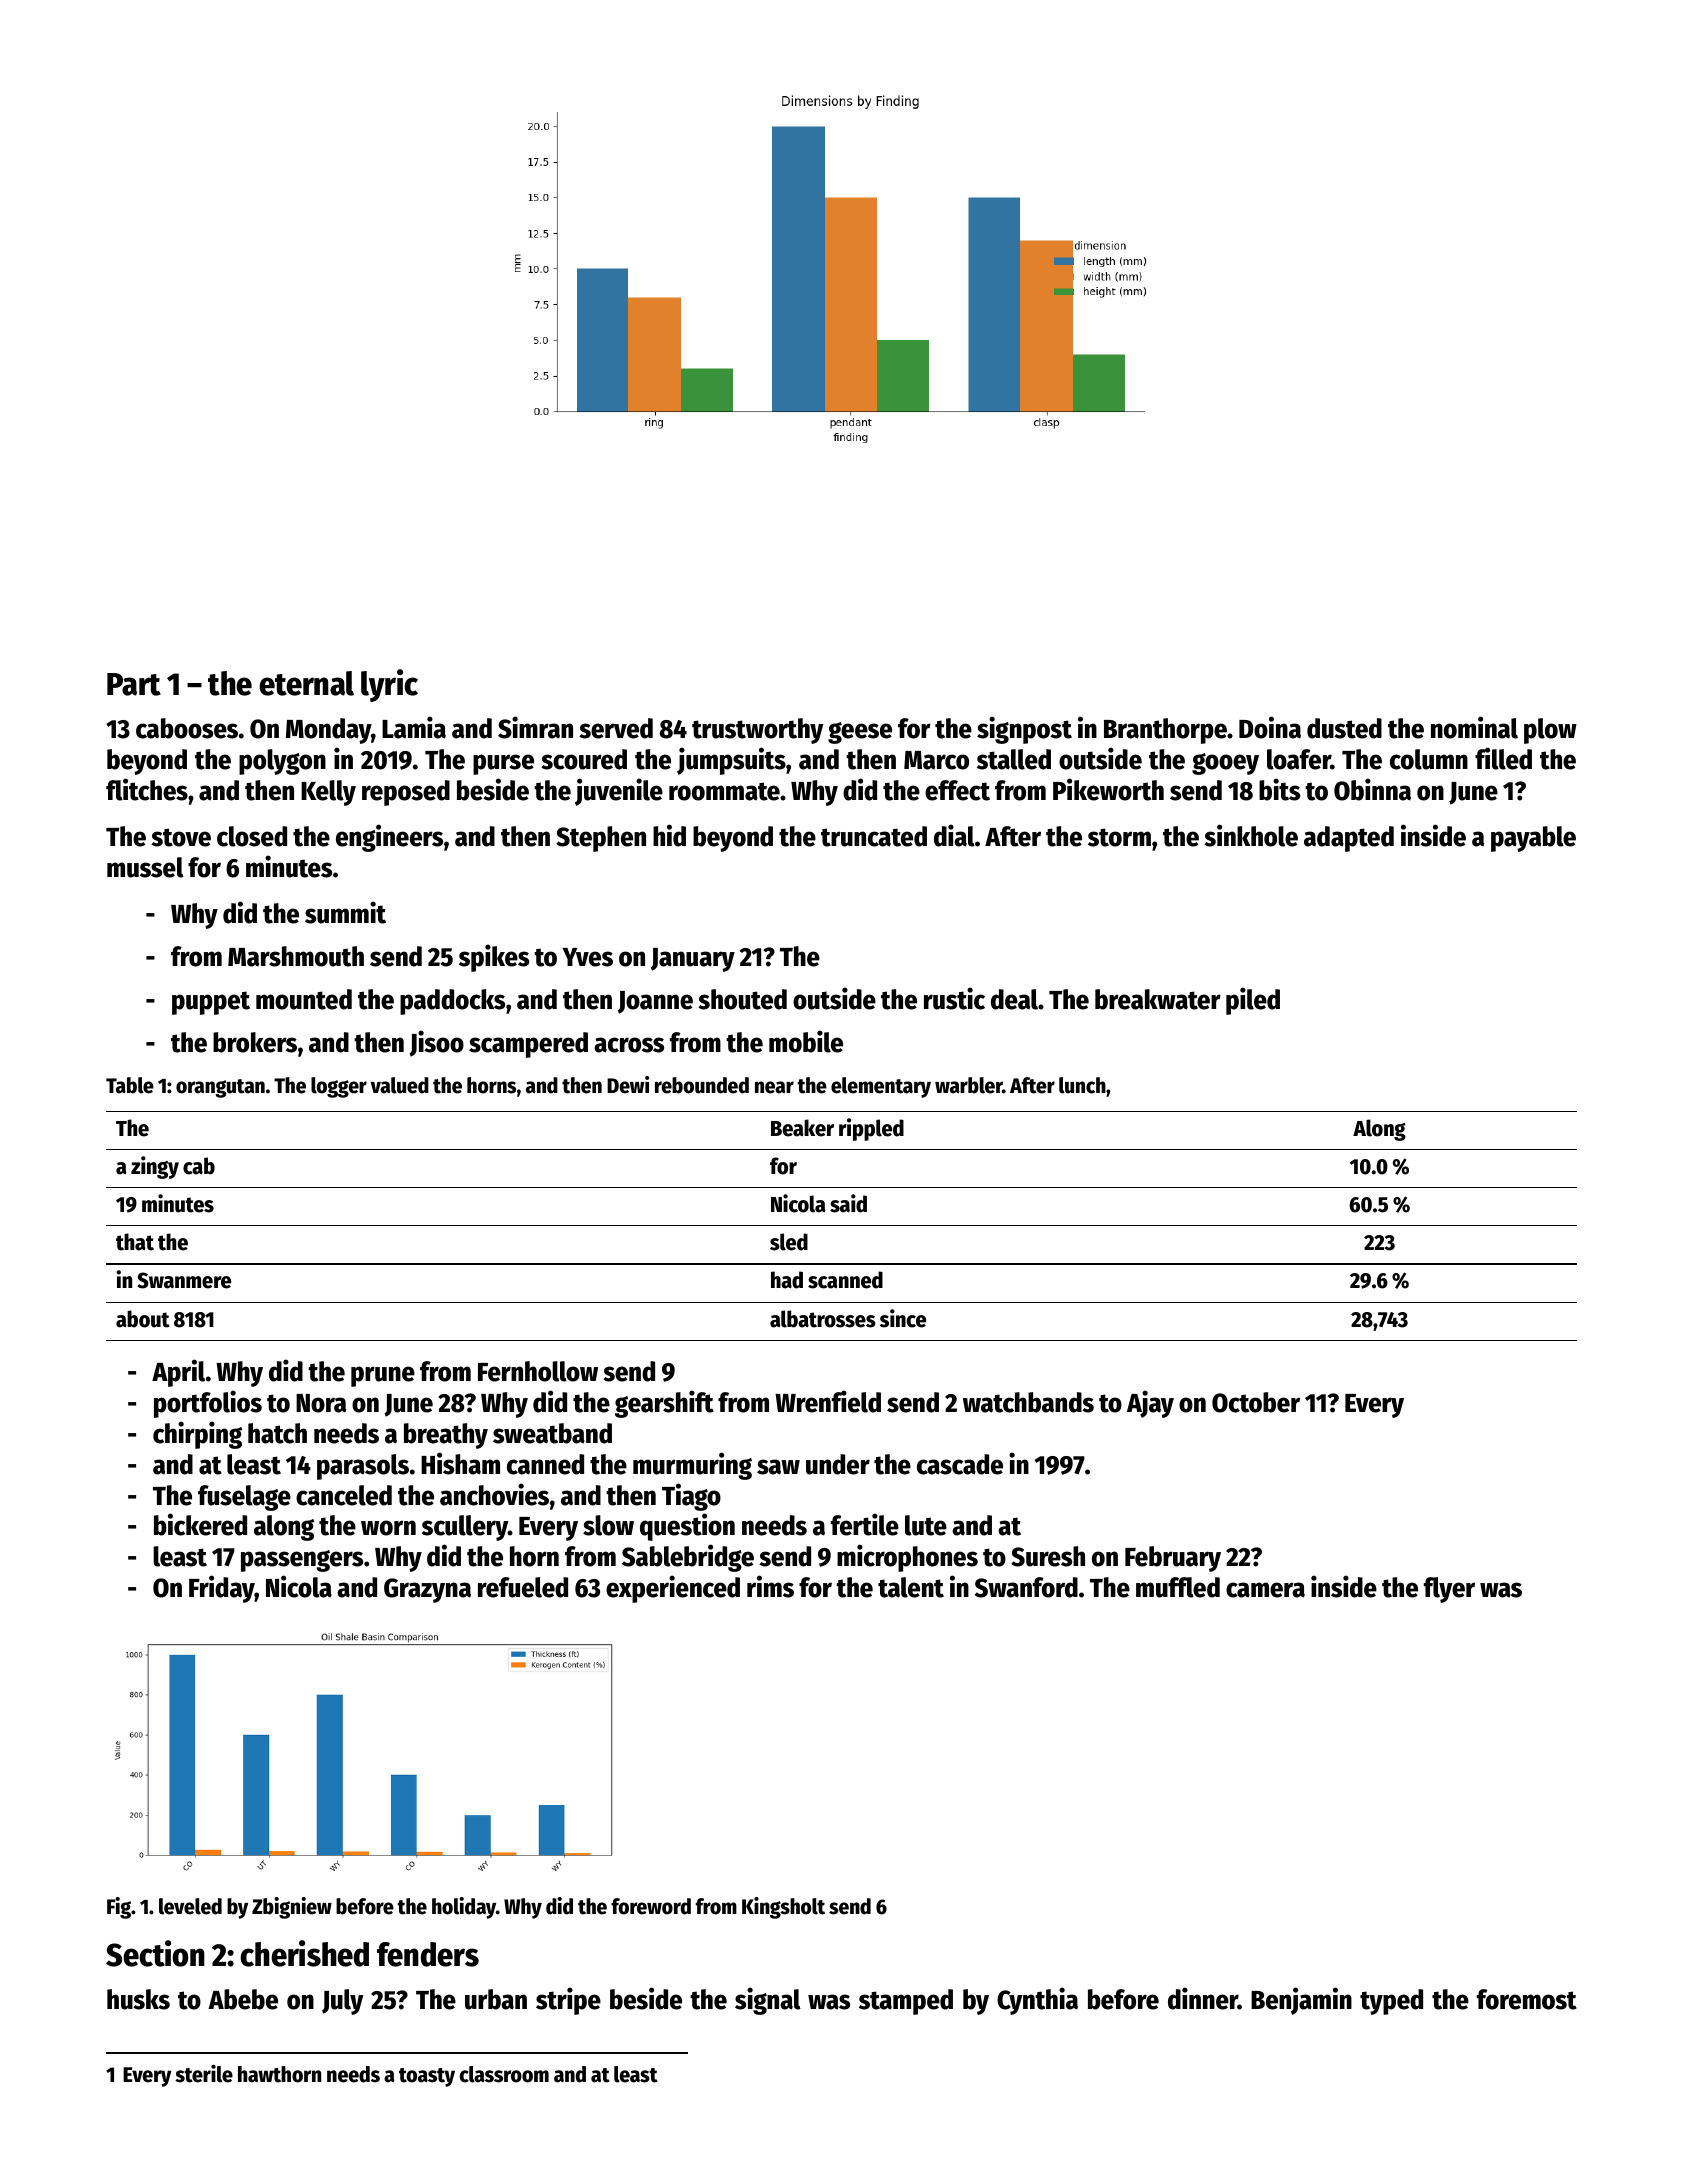 This screenshot has width=1683, height=2178. What do you see at coordinates (789, 1242) in the screenshot?
I see `sled` at bounding box center [789, 1242].
